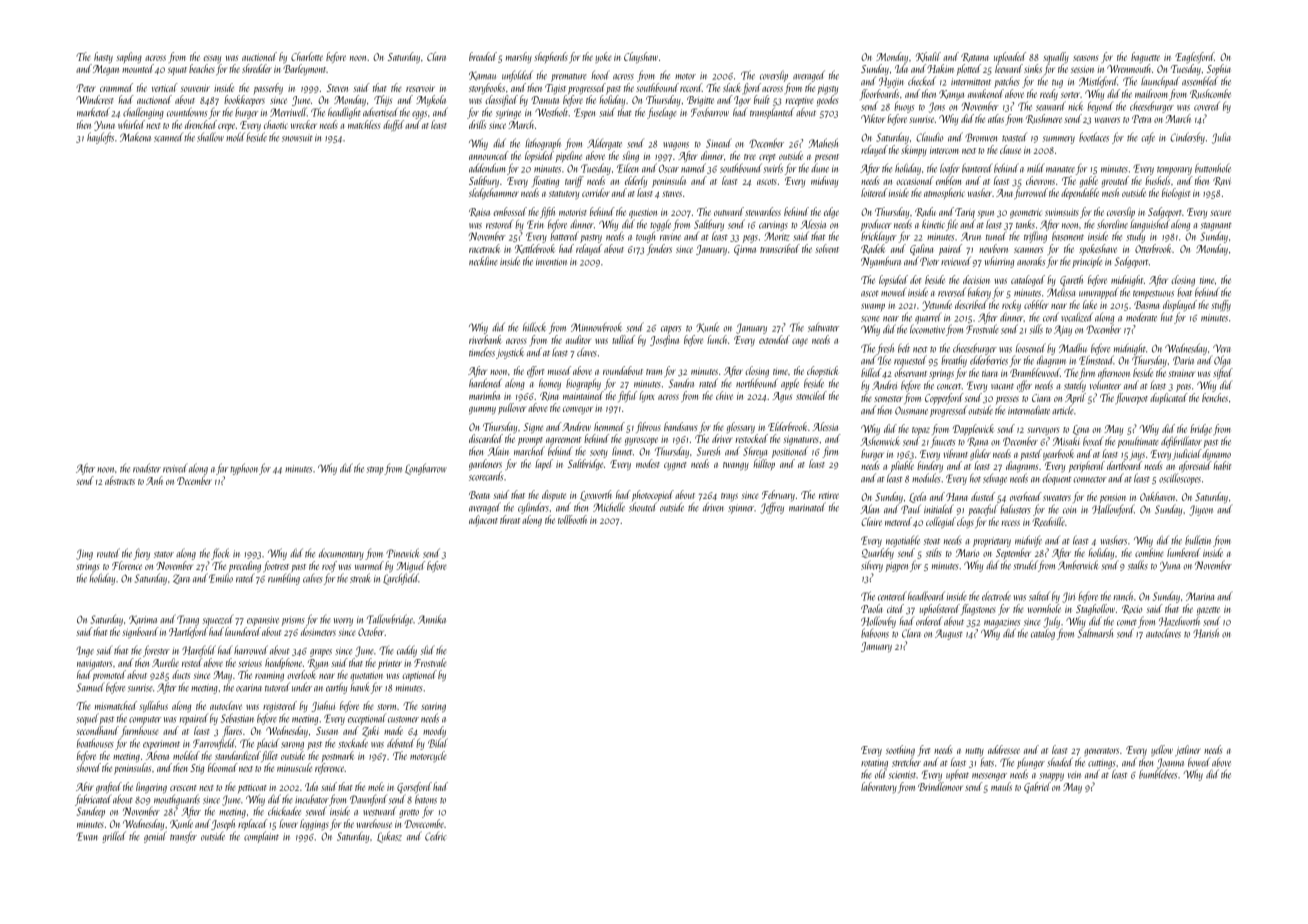  I want to click on chickadee, so click(284, 811).
